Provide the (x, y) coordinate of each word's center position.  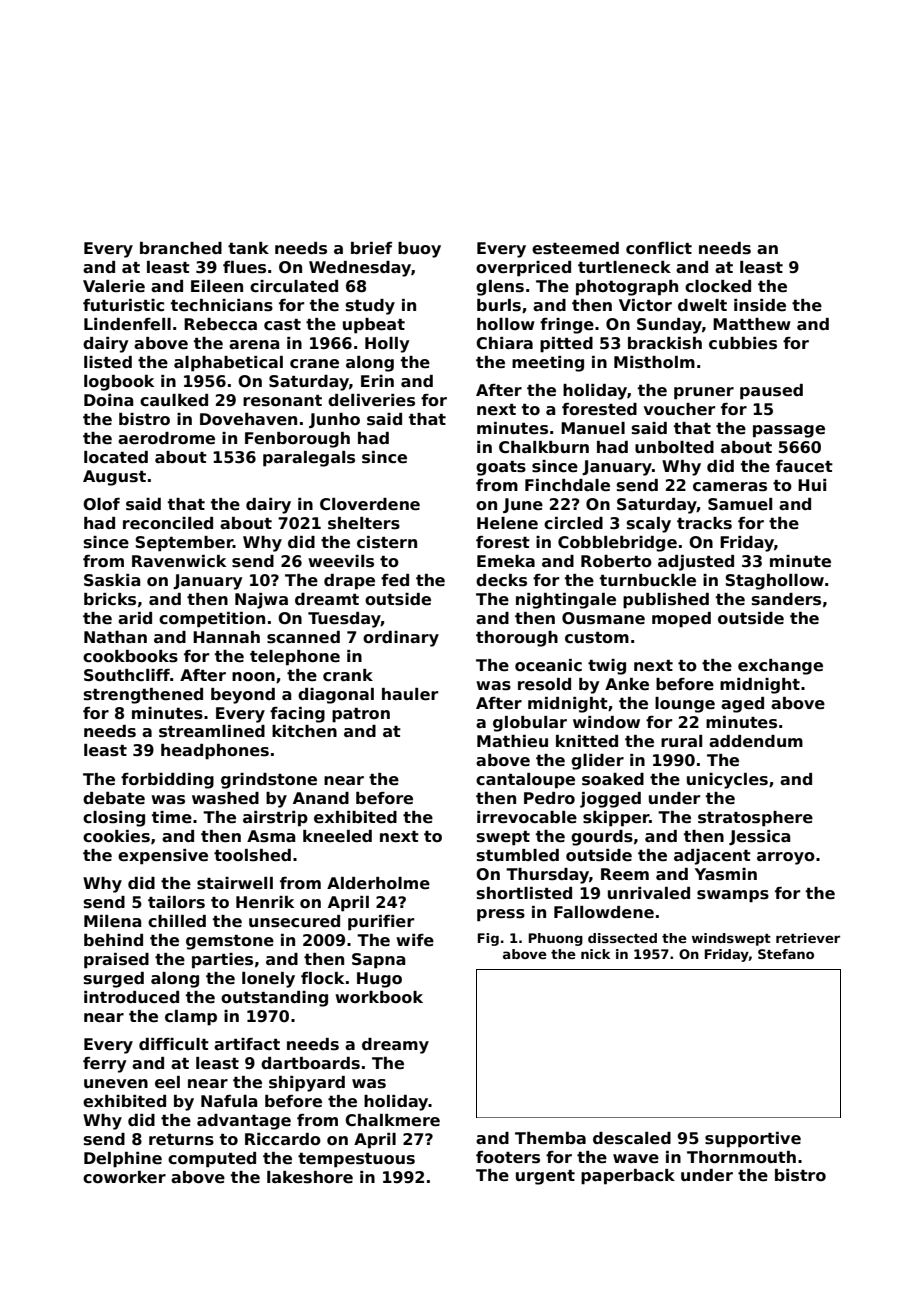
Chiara (504, 343)
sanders (786, 599)
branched (181, 248)
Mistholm (654, 362)
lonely (268, 980)
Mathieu (512, 741)
